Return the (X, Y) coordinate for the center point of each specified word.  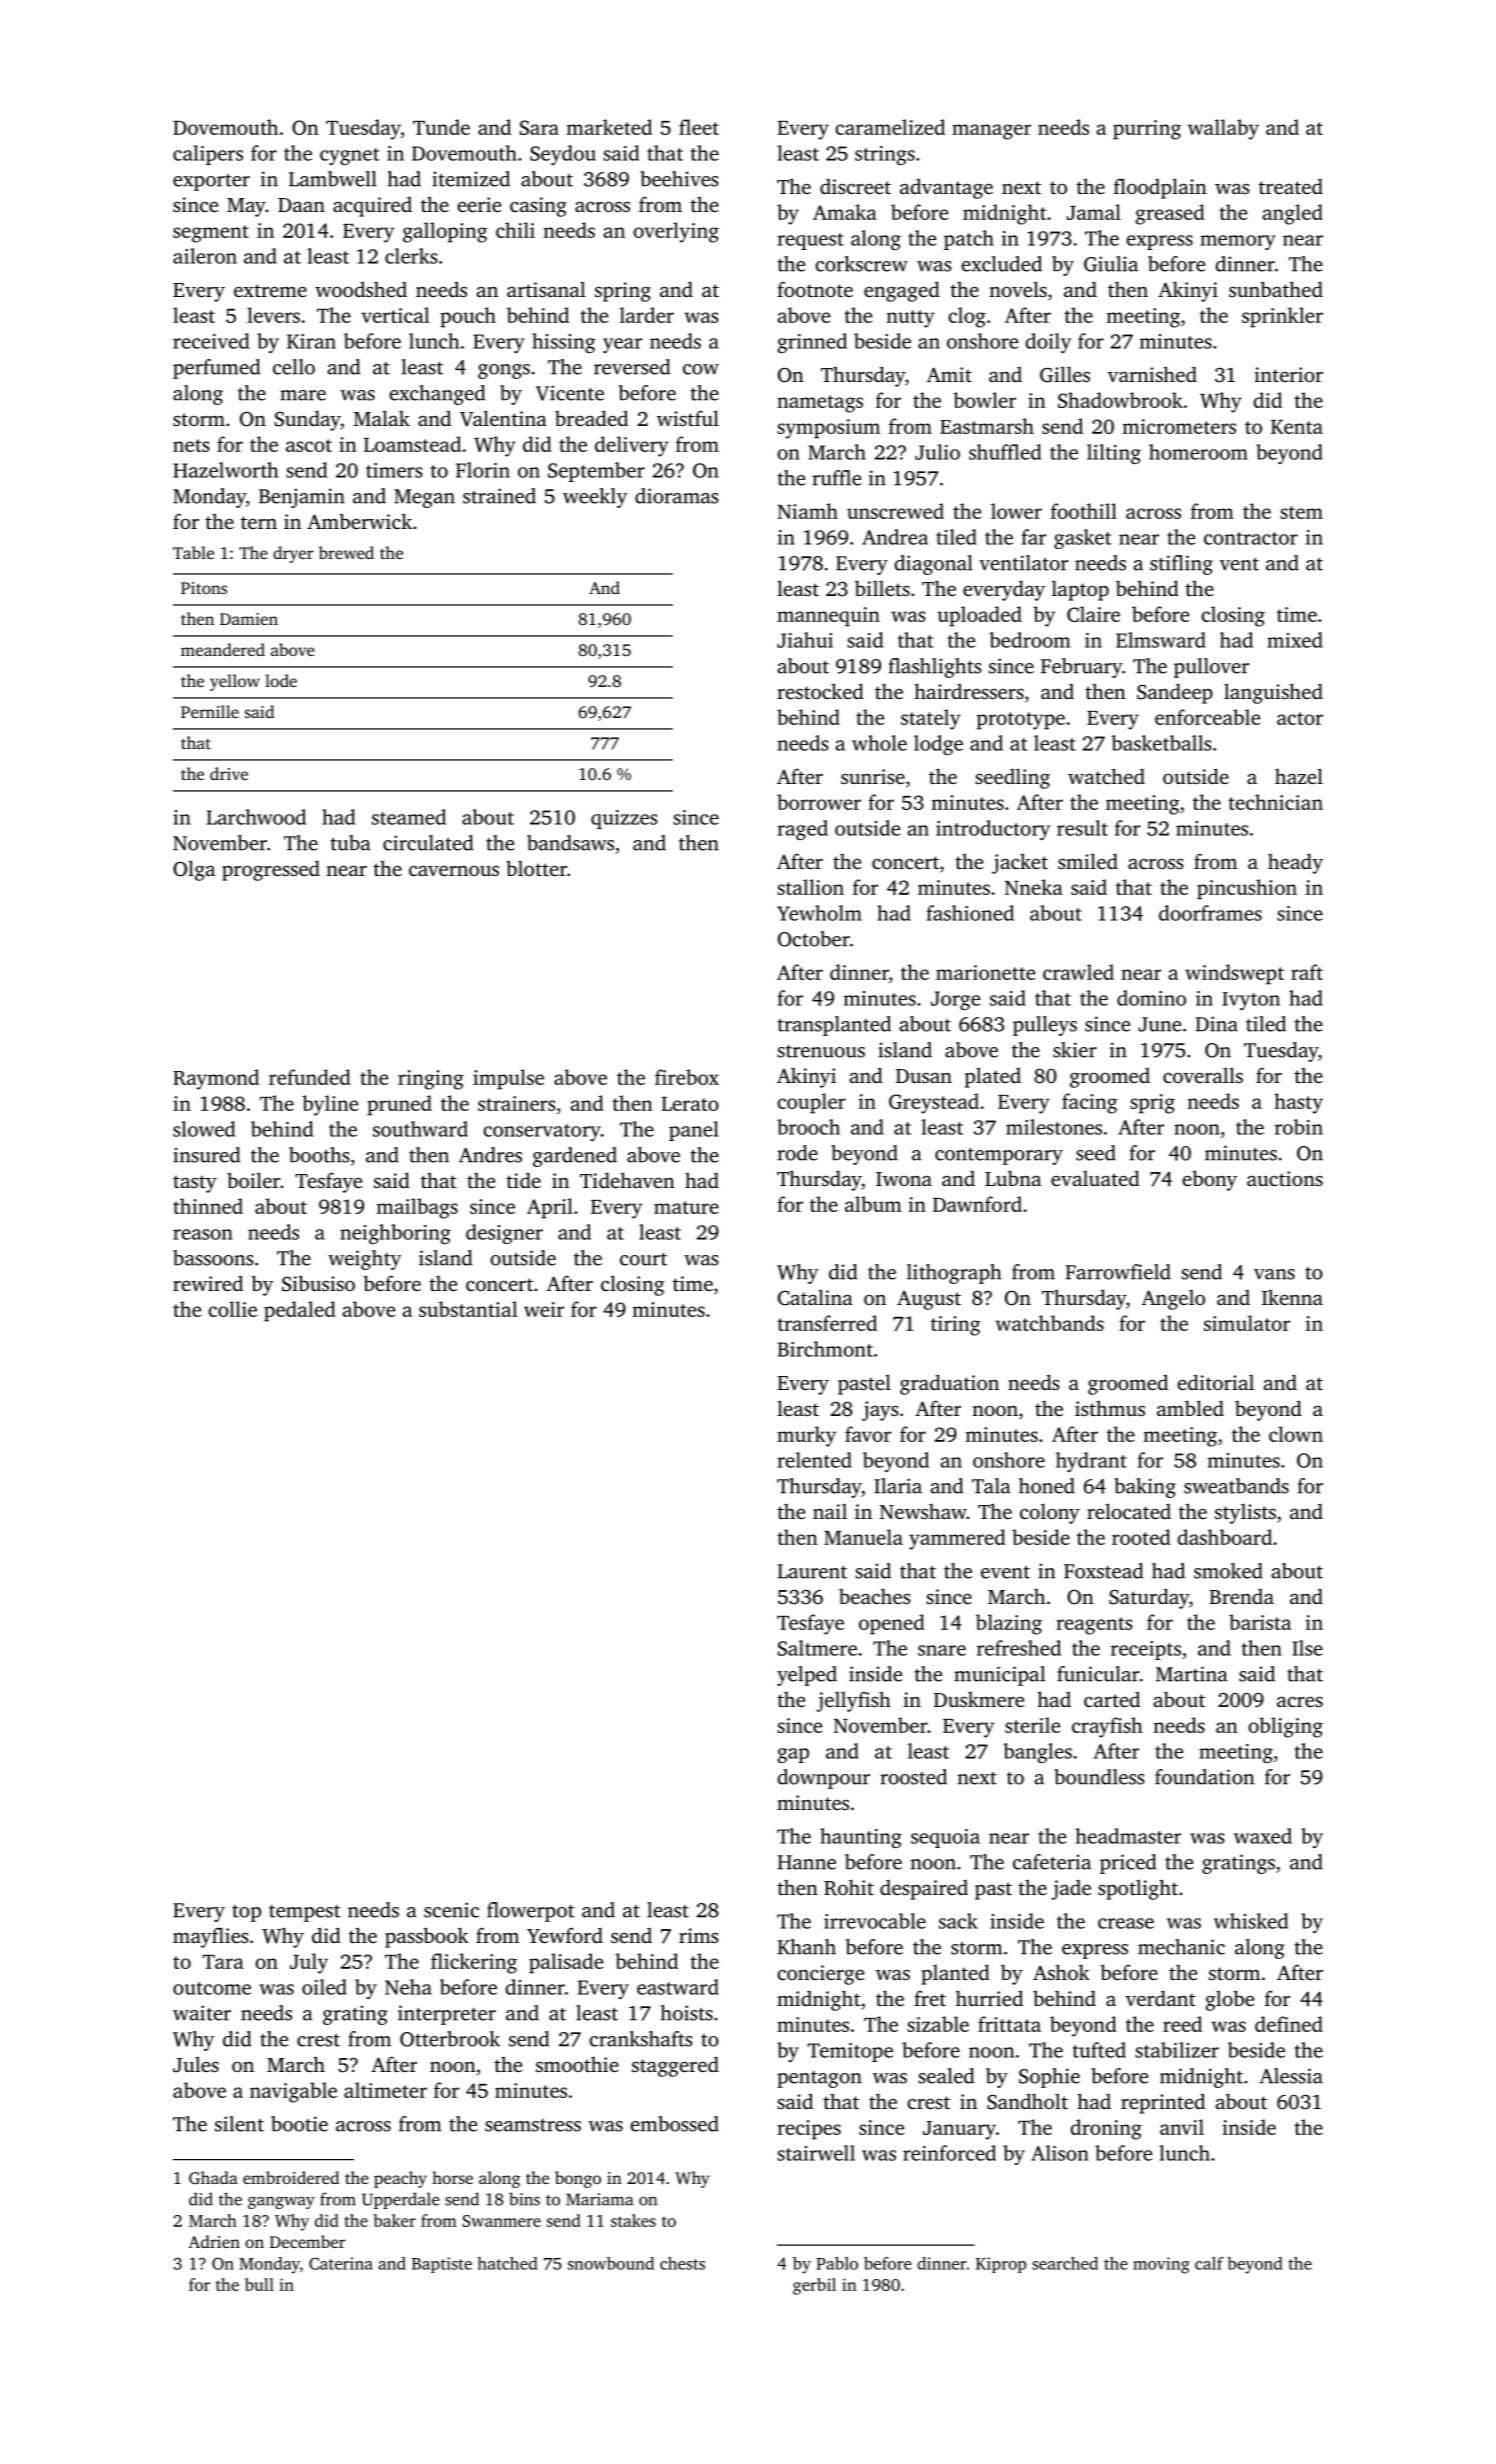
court (643, 1259)
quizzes (624, 819)
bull (259, 2284)
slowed (204, 1129)
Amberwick (359, 521)
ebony (1209, 1180)
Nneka (1034, 887)
